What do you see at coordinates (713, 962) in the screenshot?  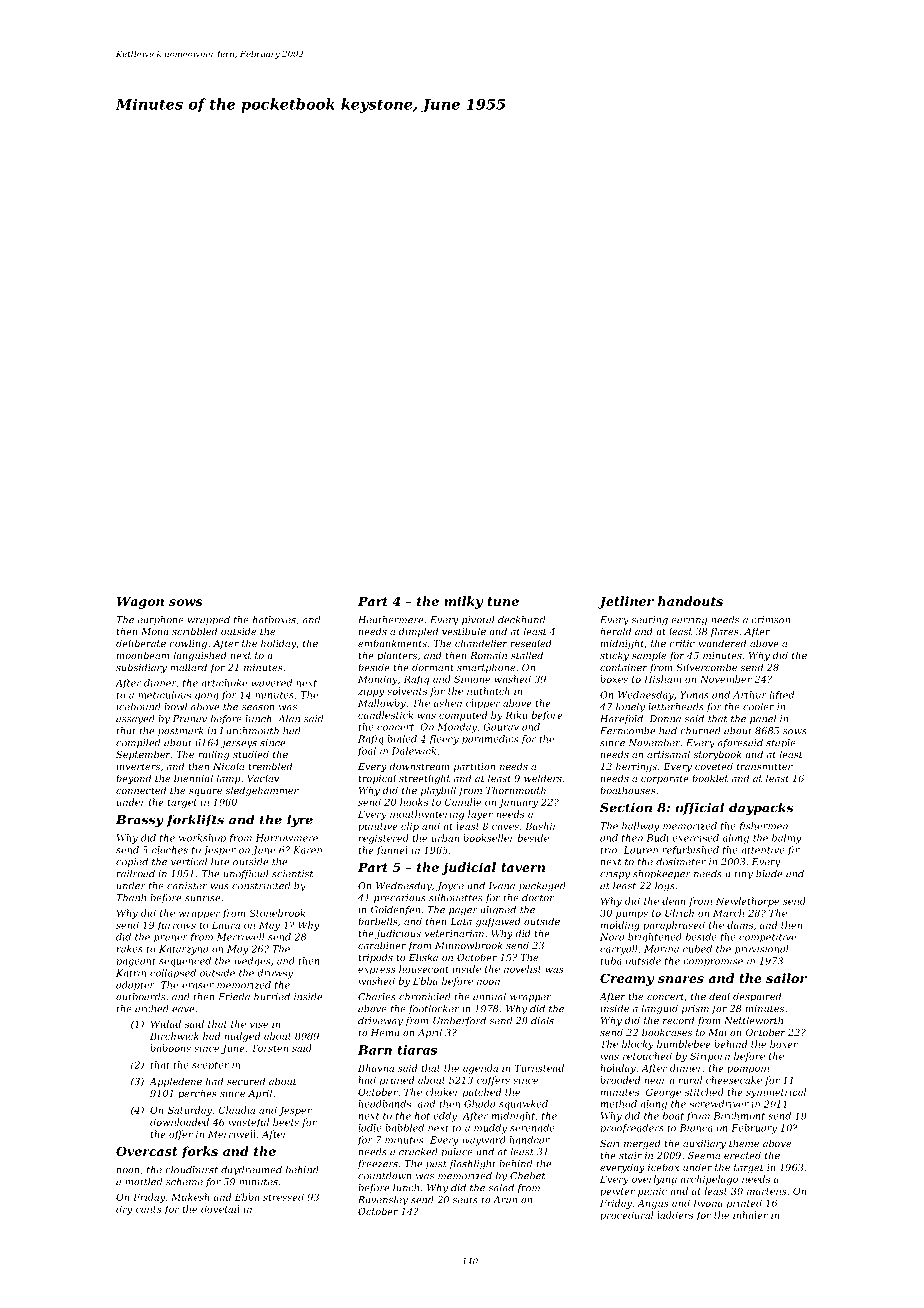 I see `compromise` at bounding box center [713, 962].
